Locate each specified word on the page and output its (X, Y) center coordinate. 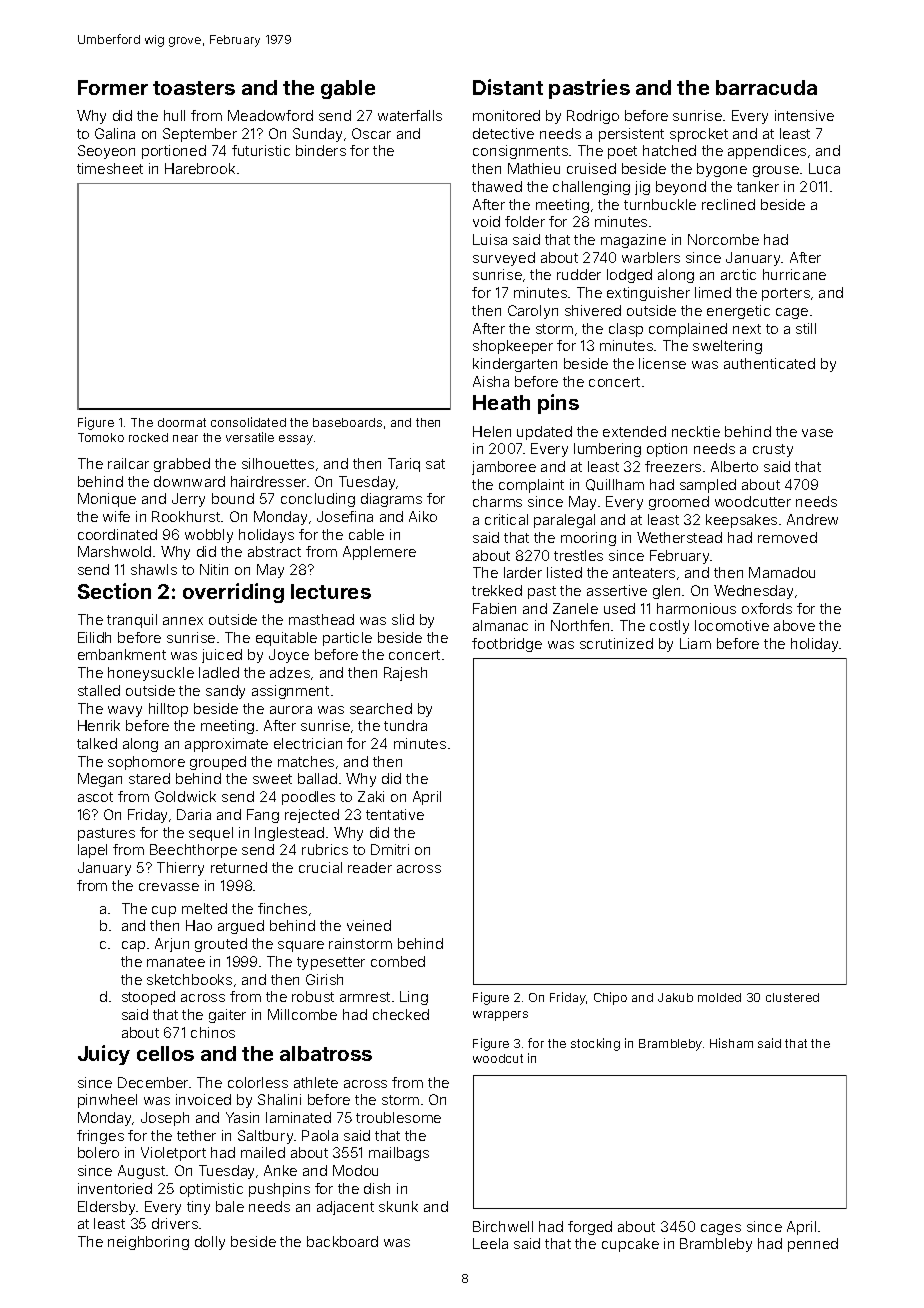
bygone (722, 170)
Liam (695, 643)
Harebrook (200, 168)
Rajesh (405, 674)
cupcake (630, 1245)
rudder (579, 274)
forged (590, 1228)
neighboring (148, 1243)
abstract (274, 551)
